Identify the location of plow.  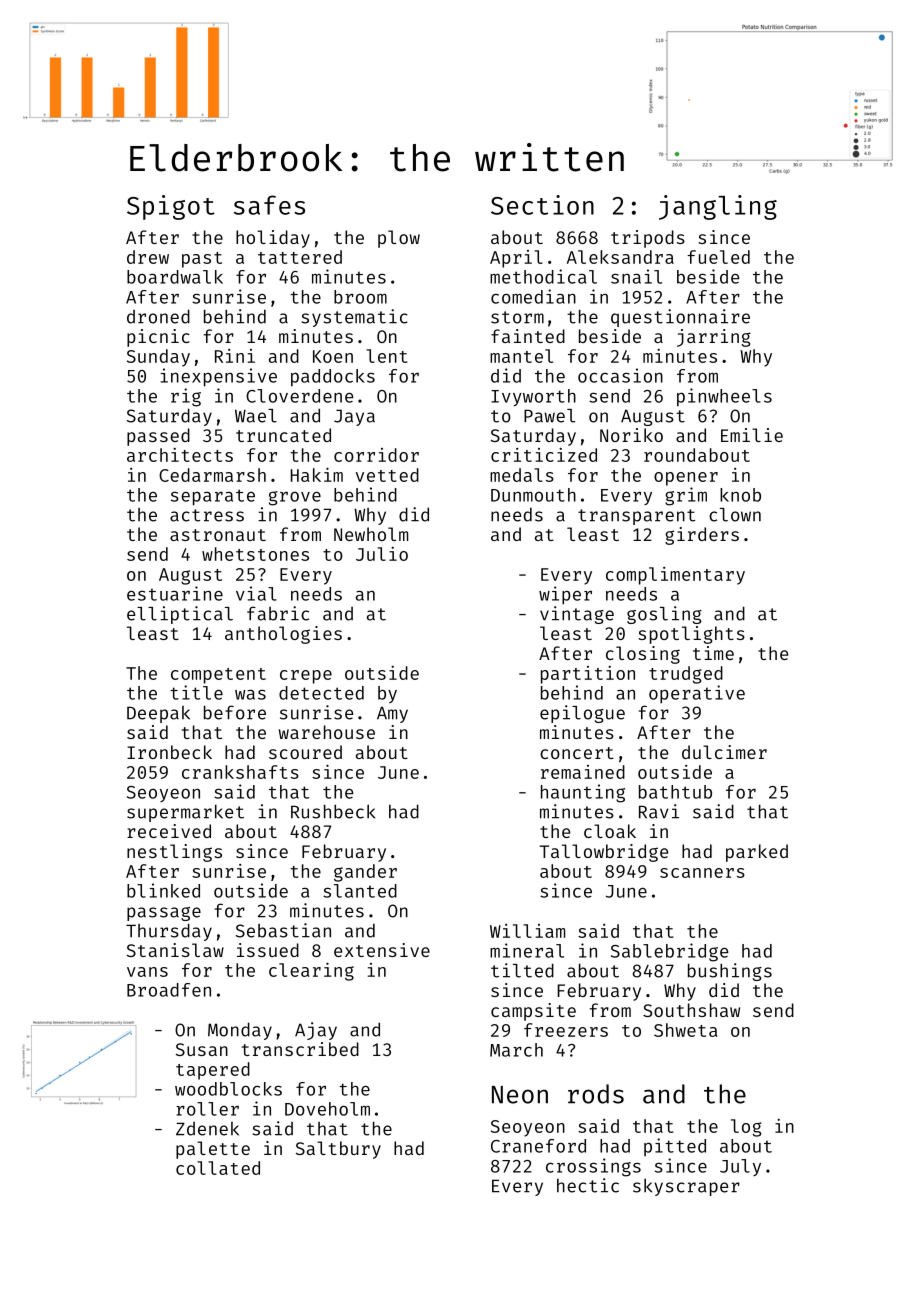
(399, 239).
